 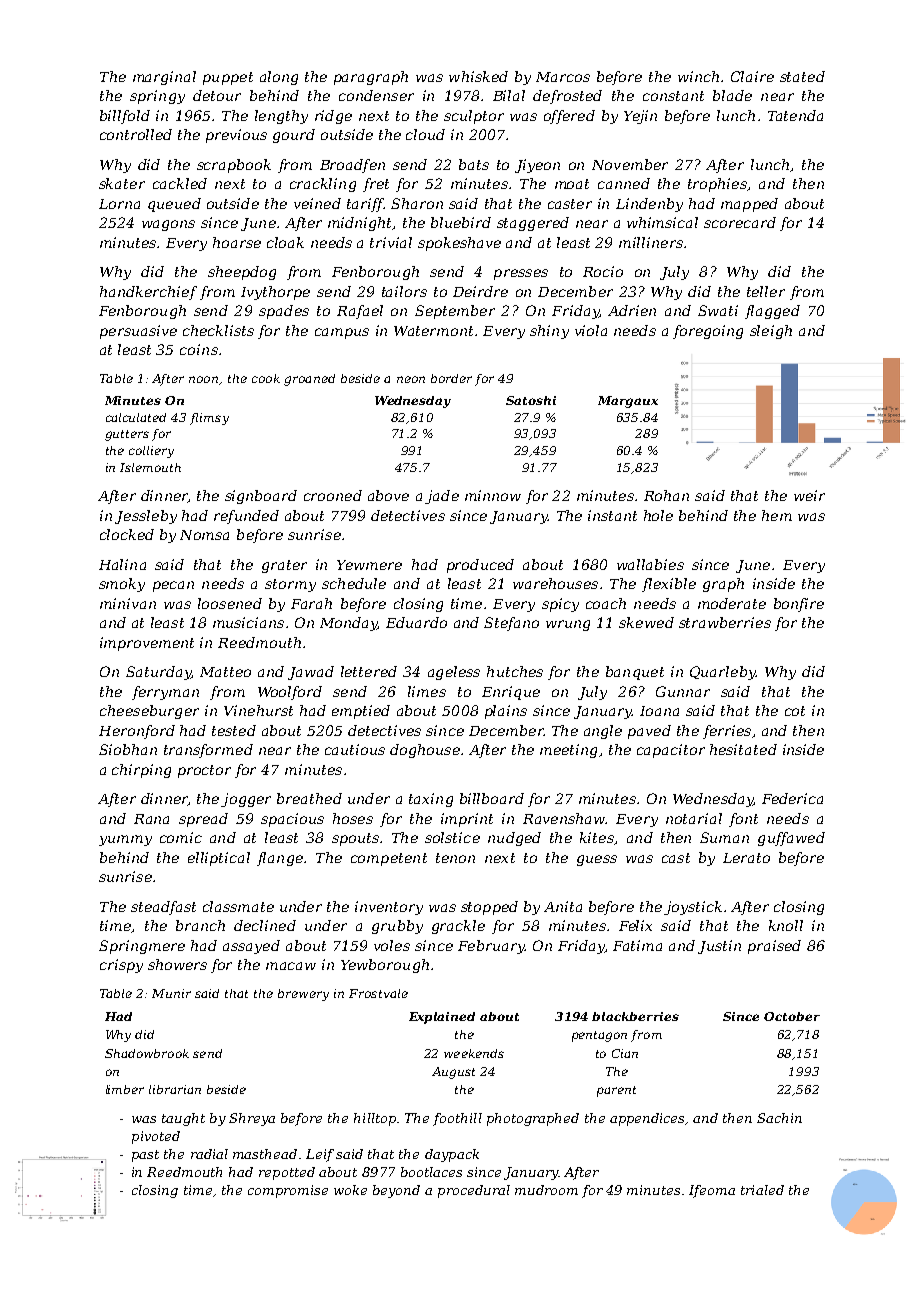 I want to click on cook, so click(x=266, y=378).
